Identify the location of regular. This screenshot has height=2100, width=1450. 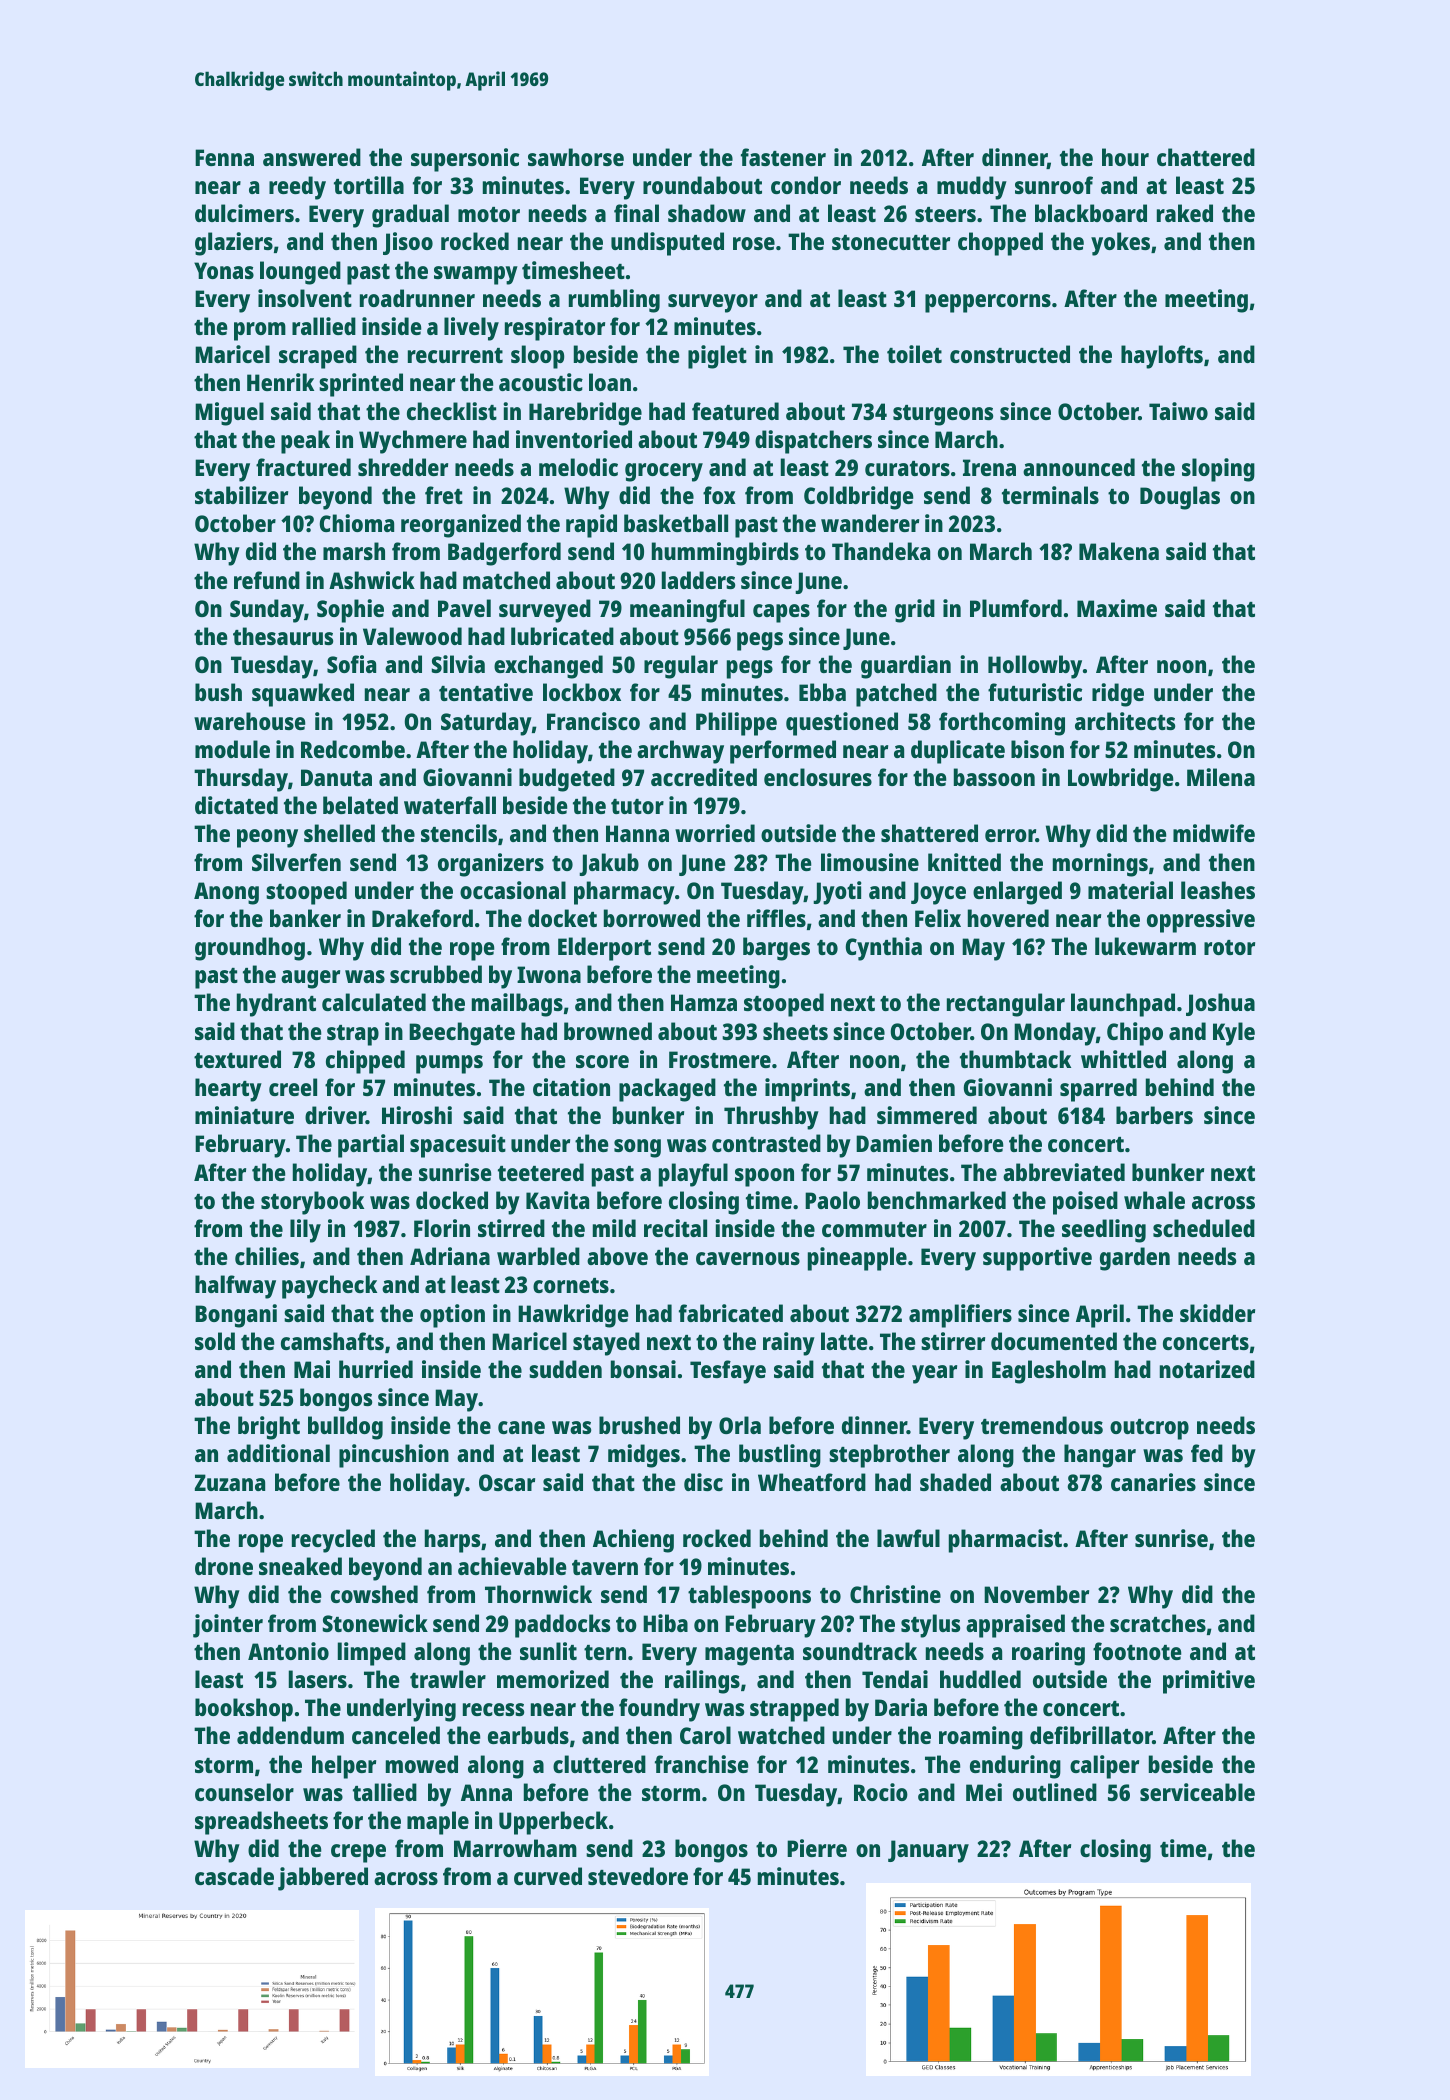
(681, 667).
